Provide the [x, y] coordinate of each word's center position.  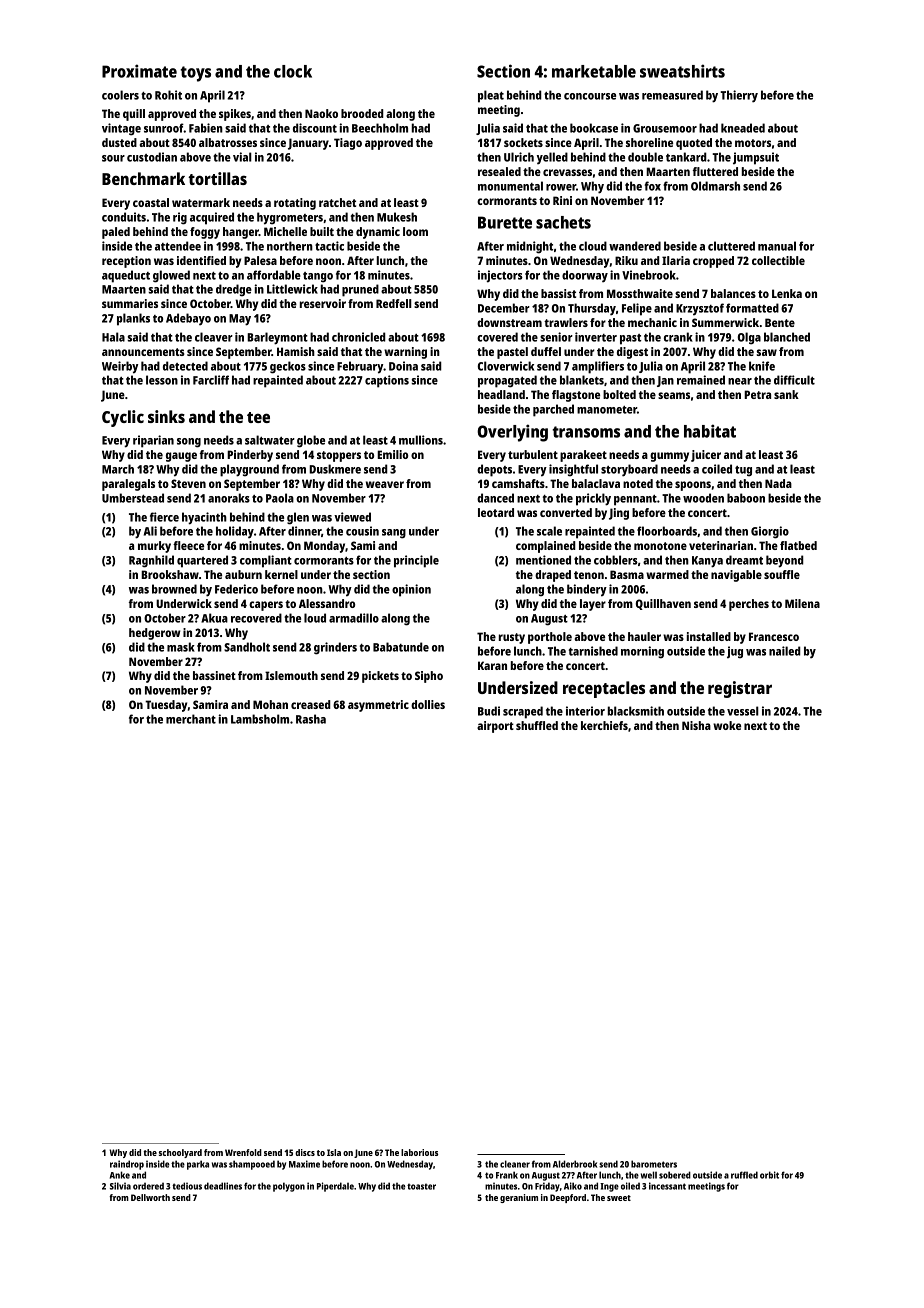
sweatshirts [682, 71]
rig [180, 218]
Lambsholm [260, 719]
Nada [778, 483]
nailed [785, 651]
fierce [164, 517]
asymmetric [378, 706]
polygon [289, 1187]
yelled [552, 158]
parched [553, 410]
